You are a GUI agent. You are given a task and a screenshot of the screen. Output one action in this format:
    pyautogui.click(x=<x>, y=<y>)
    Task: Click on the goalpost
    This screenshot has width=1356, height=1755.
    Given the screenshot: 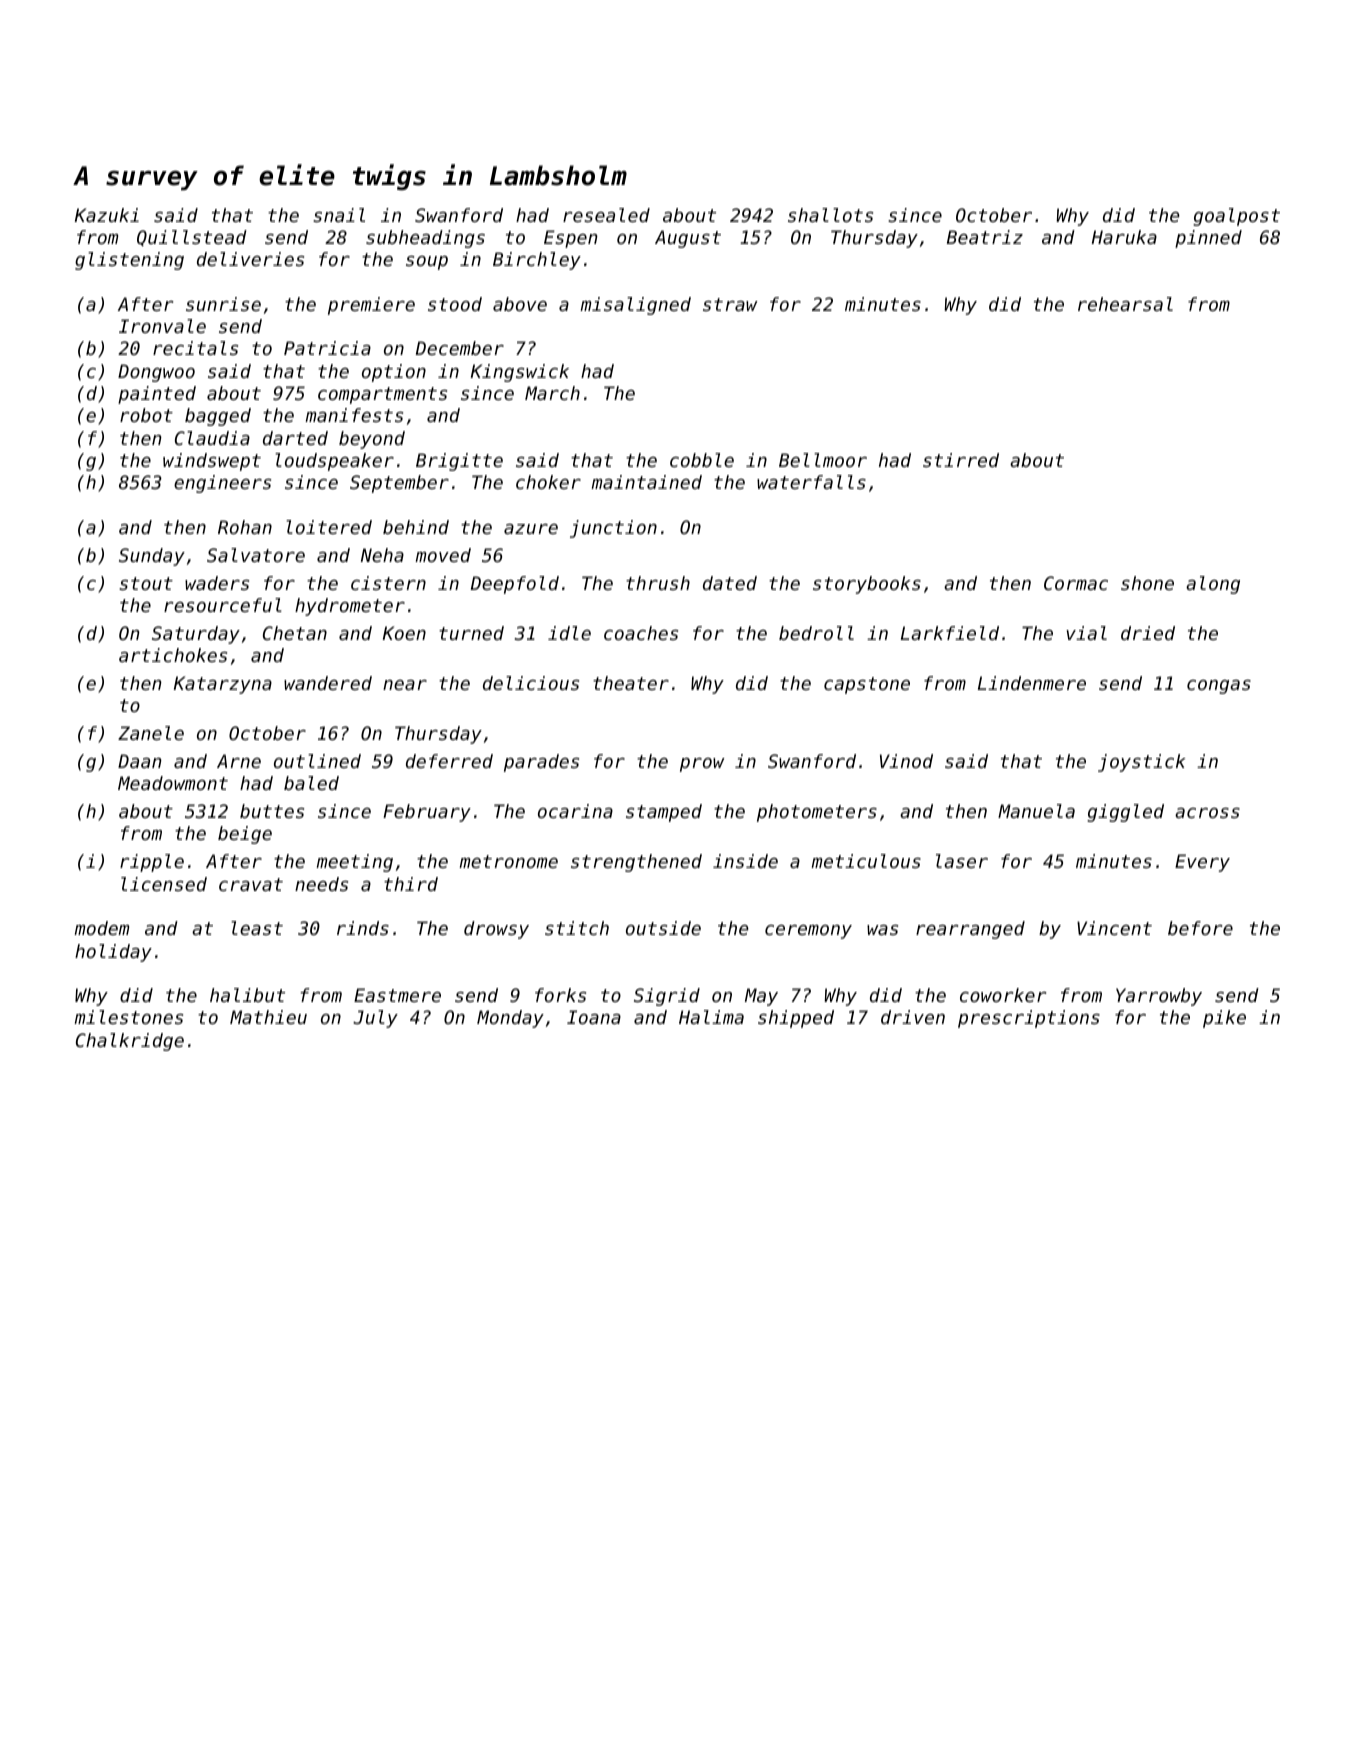 What is the action you would take?
    pyautogui.click(x=1236, y=217)
